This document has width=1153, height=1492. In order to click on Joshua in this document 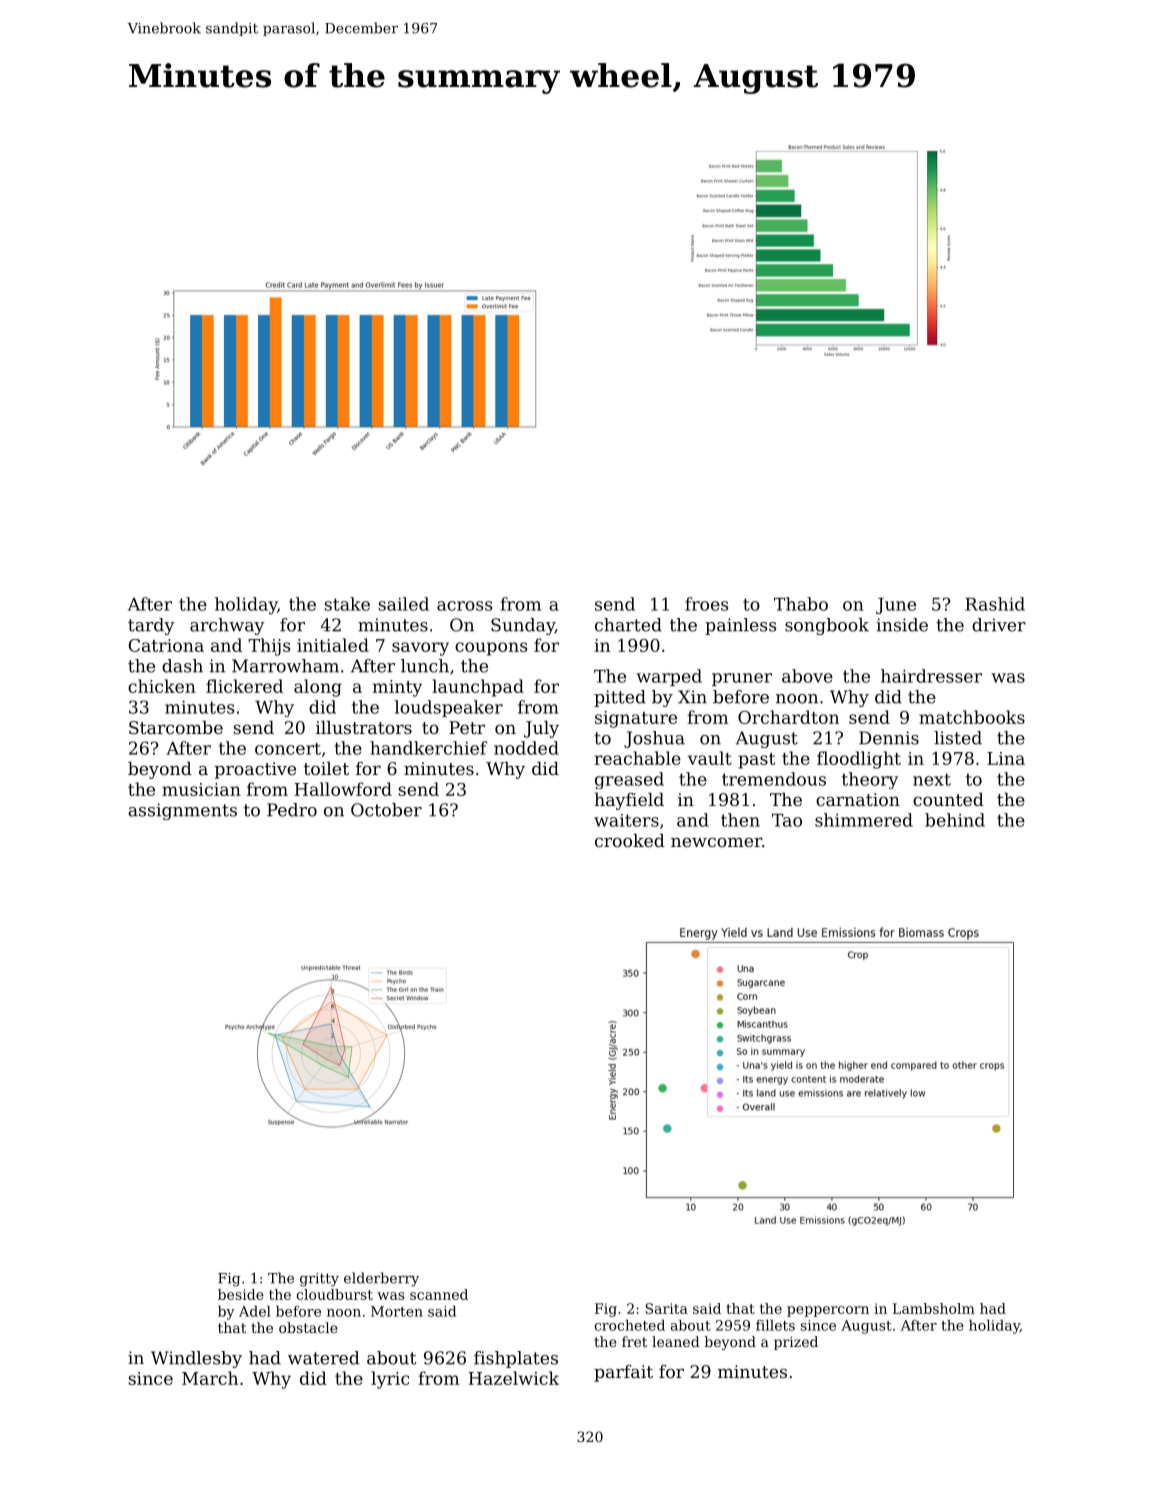, I will do `click(654, 739)`.
